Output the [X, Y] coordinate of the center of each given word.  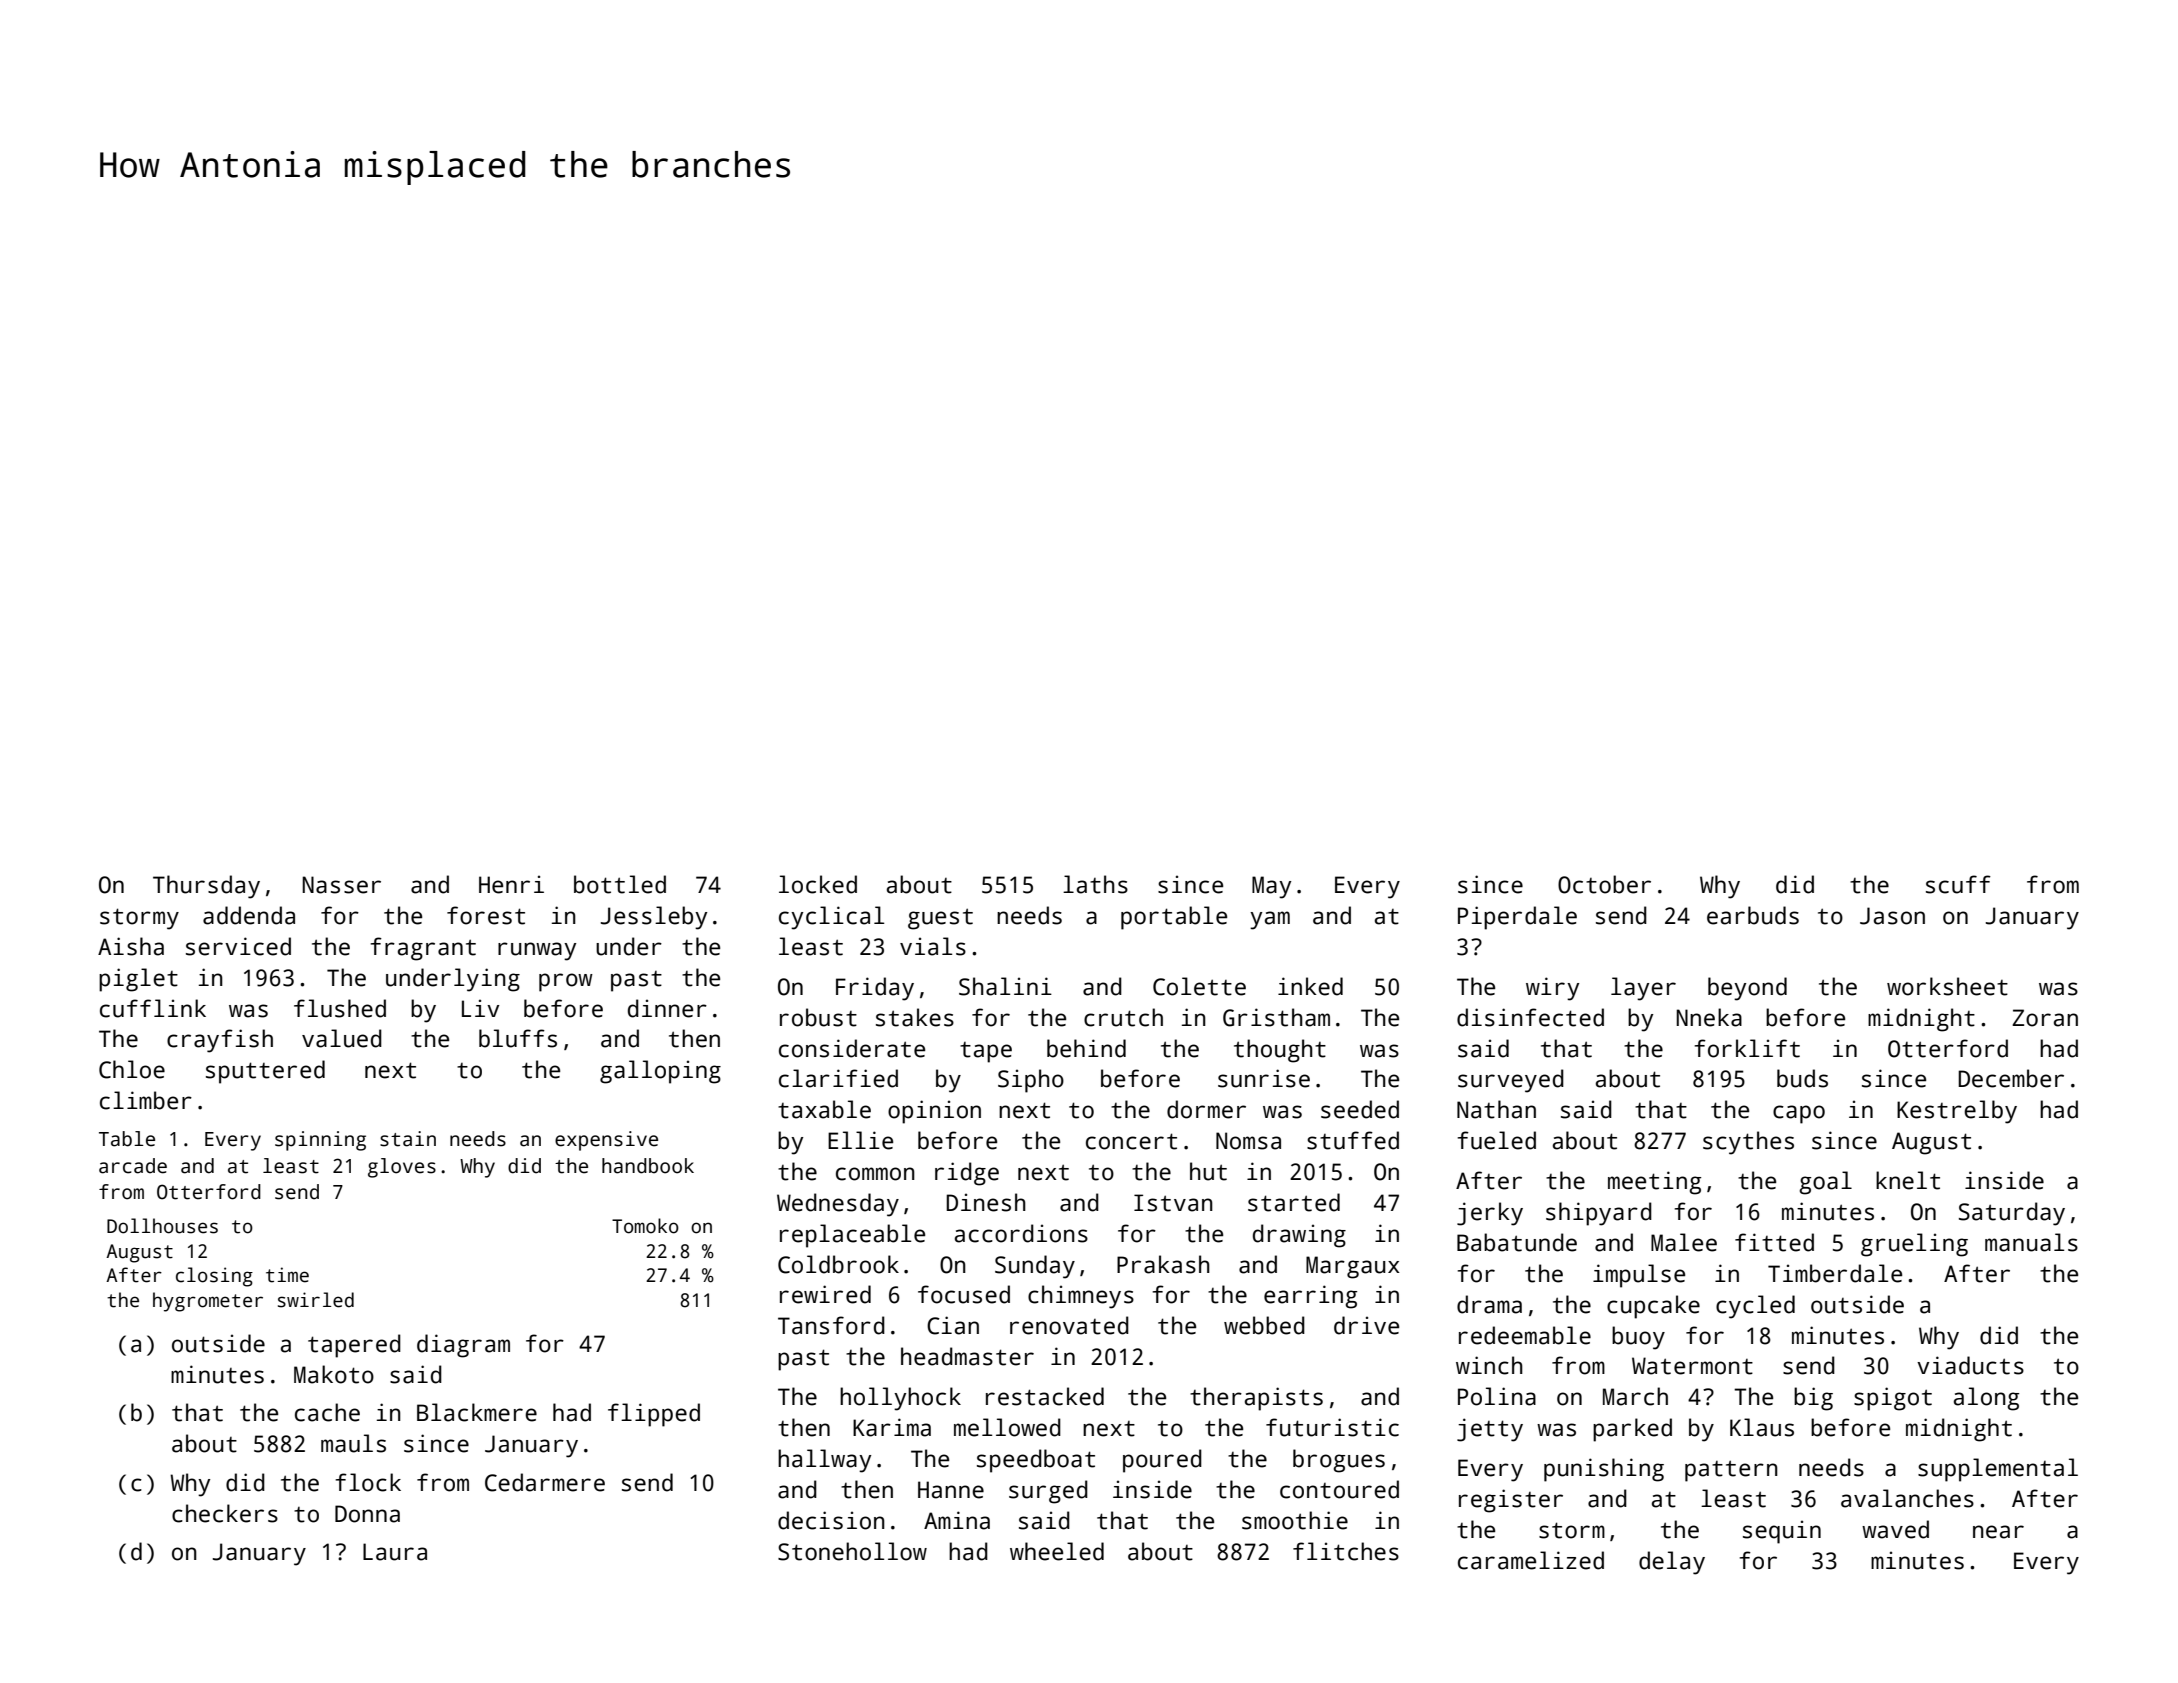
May [1271, 887]
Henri [511, 884]
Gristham [1276, 1017]
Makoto [334, 1374]
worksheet [1947, 986]
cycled [1755, 1307]
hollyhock [900, 1399]
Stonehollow [852, 1551]
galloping [660, 1072]
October [1604, 884]
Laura [395, 1552]
